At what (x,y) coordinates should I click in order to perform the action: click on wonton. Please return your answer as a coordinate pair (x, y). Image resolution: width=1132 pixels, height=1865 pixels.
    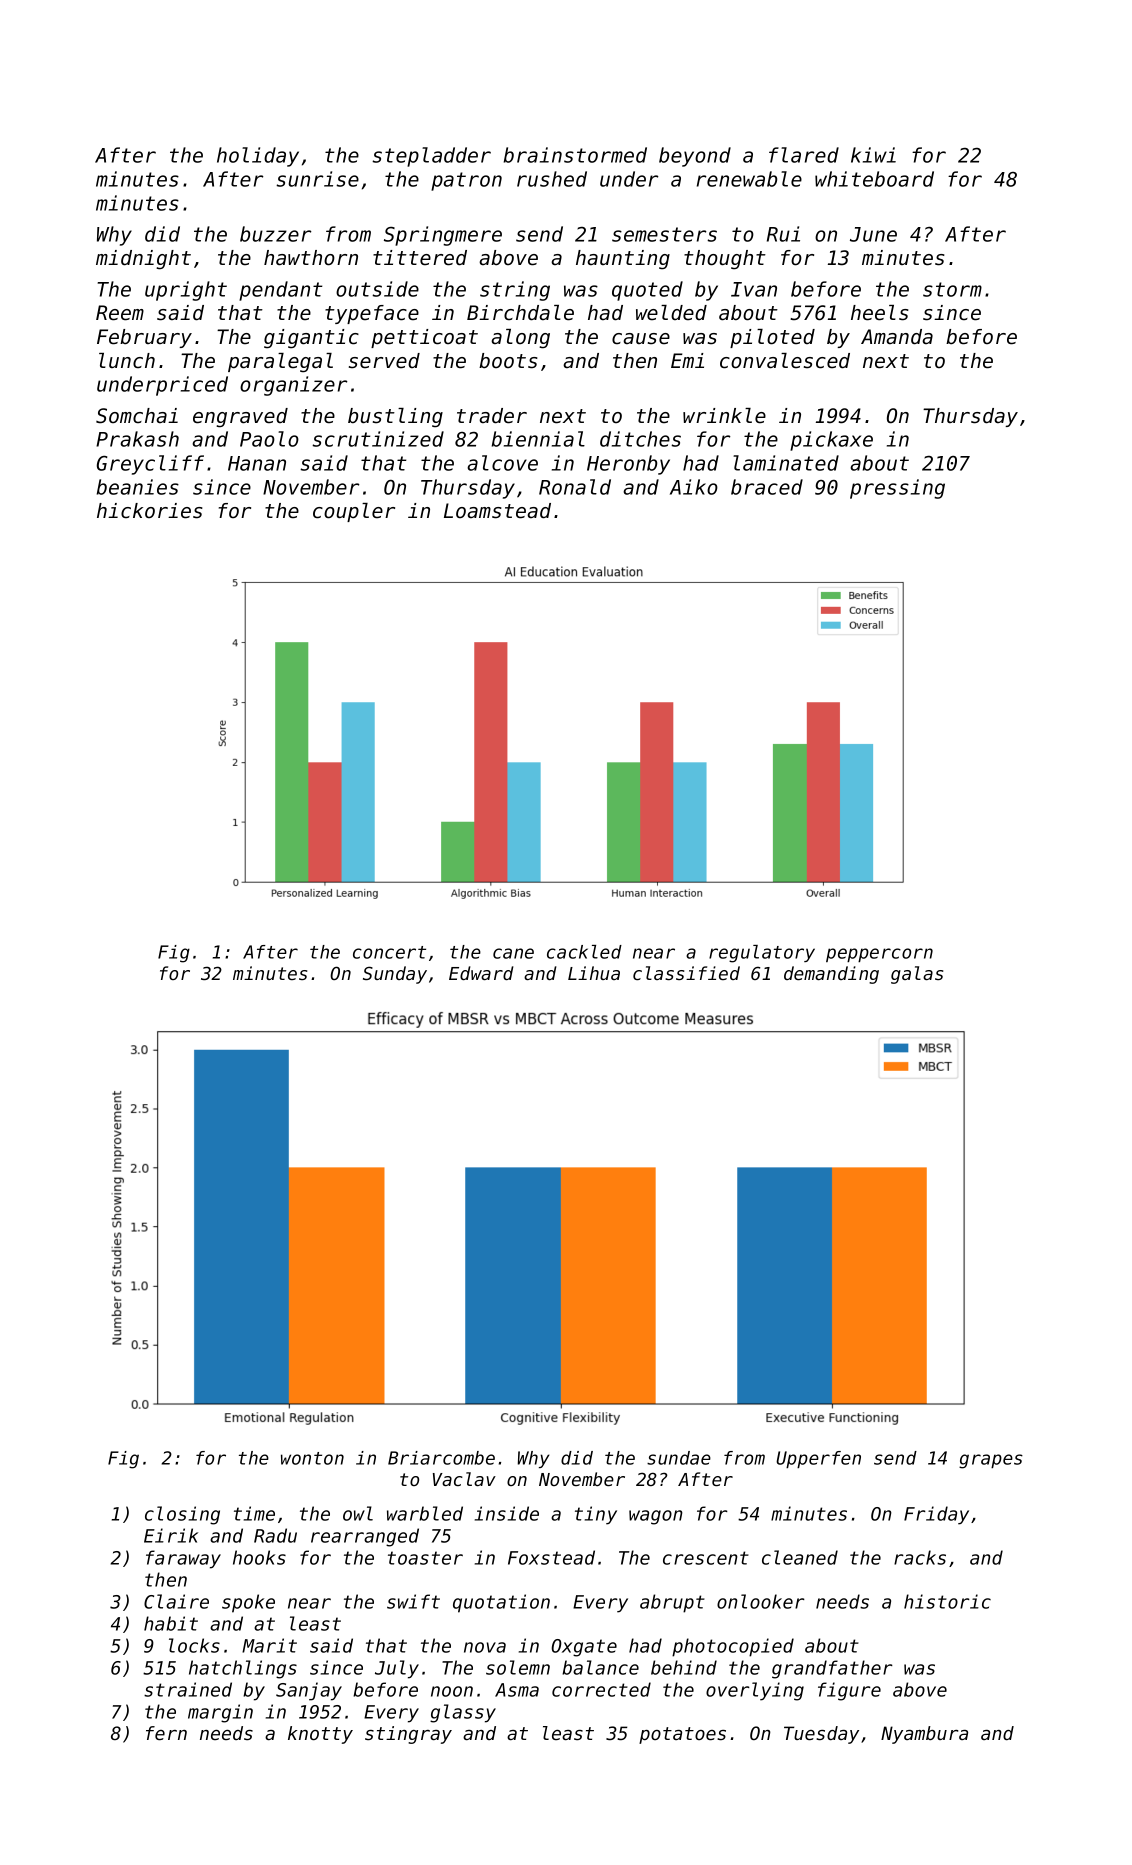
    Looking at the image, I should click on (312, 1458).
